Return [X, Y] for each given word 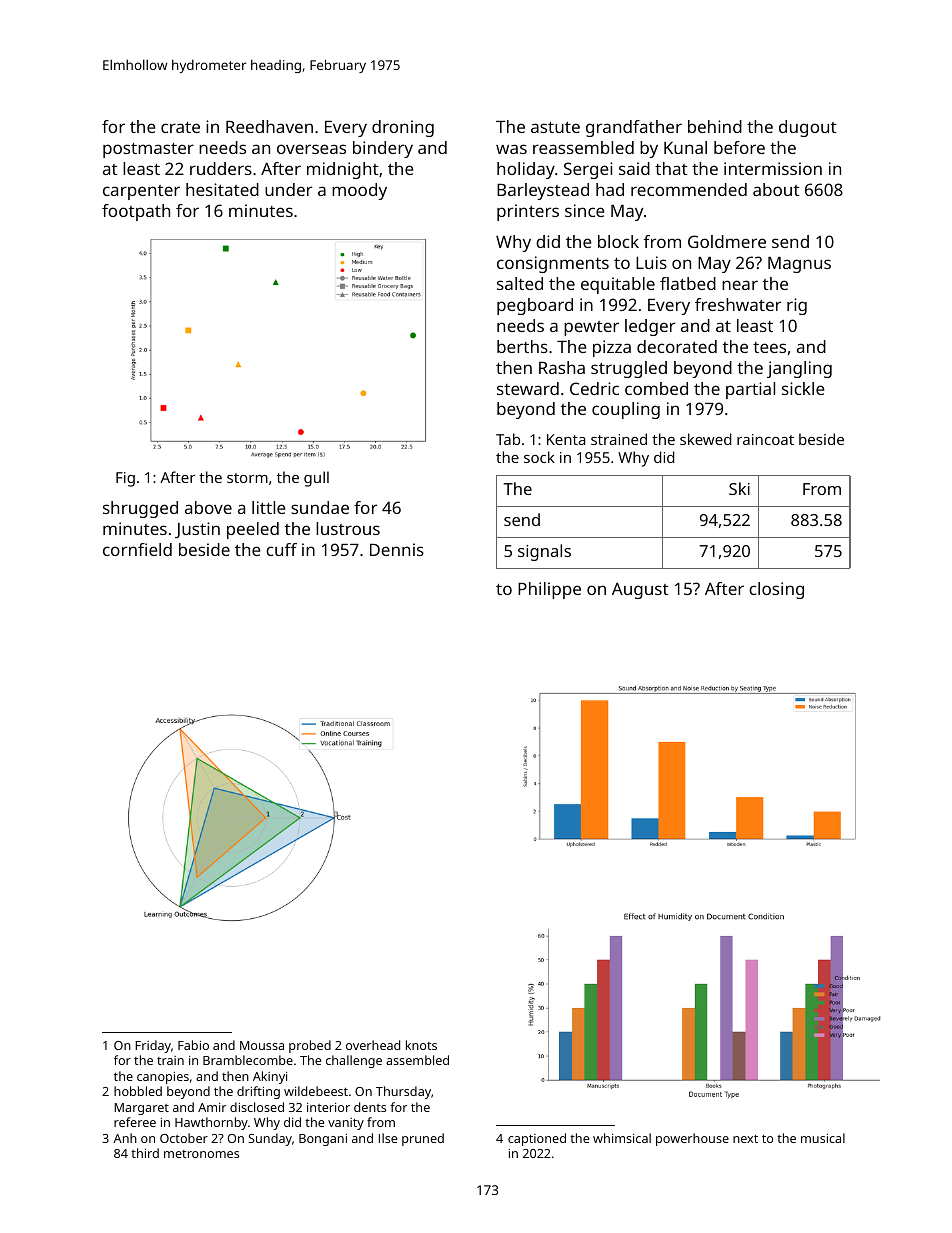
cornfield [137, 549]
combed [656, 388]
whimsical [622, 1138]
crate [180, 127]
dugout [808, 128]
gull [316, 479]
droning [403, 128]
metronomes [201, 1154]
